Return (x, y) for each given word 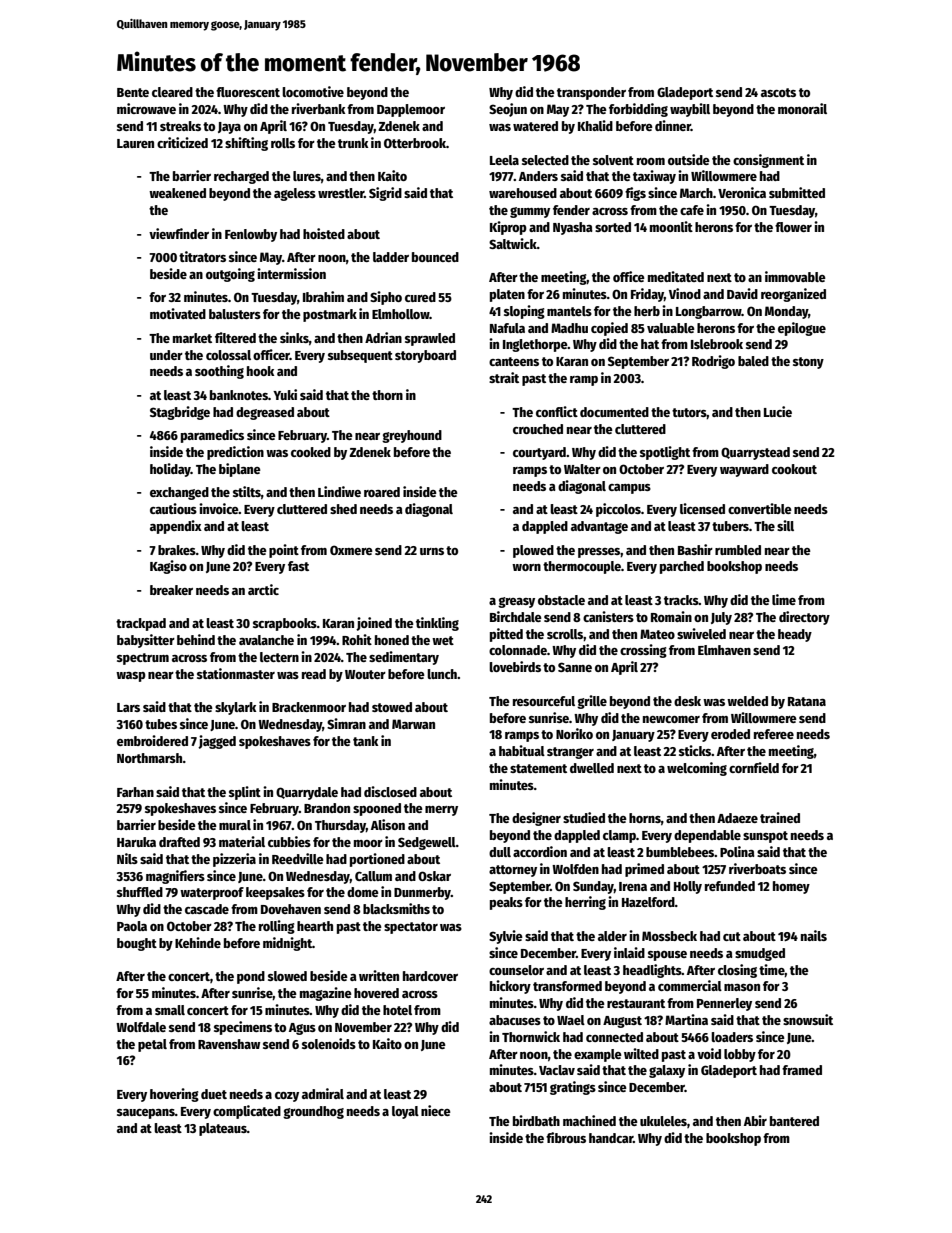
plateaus (223, 1129)
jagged (217, 742)
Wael (571, 1020)
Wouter (365, 674)
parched (682, 567)
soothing (219, 372)
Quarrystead (755, 453)
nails (814, 935)
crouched (538, 429)
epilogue (802, 329)
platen (507, 295)
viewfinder (179, 233)
